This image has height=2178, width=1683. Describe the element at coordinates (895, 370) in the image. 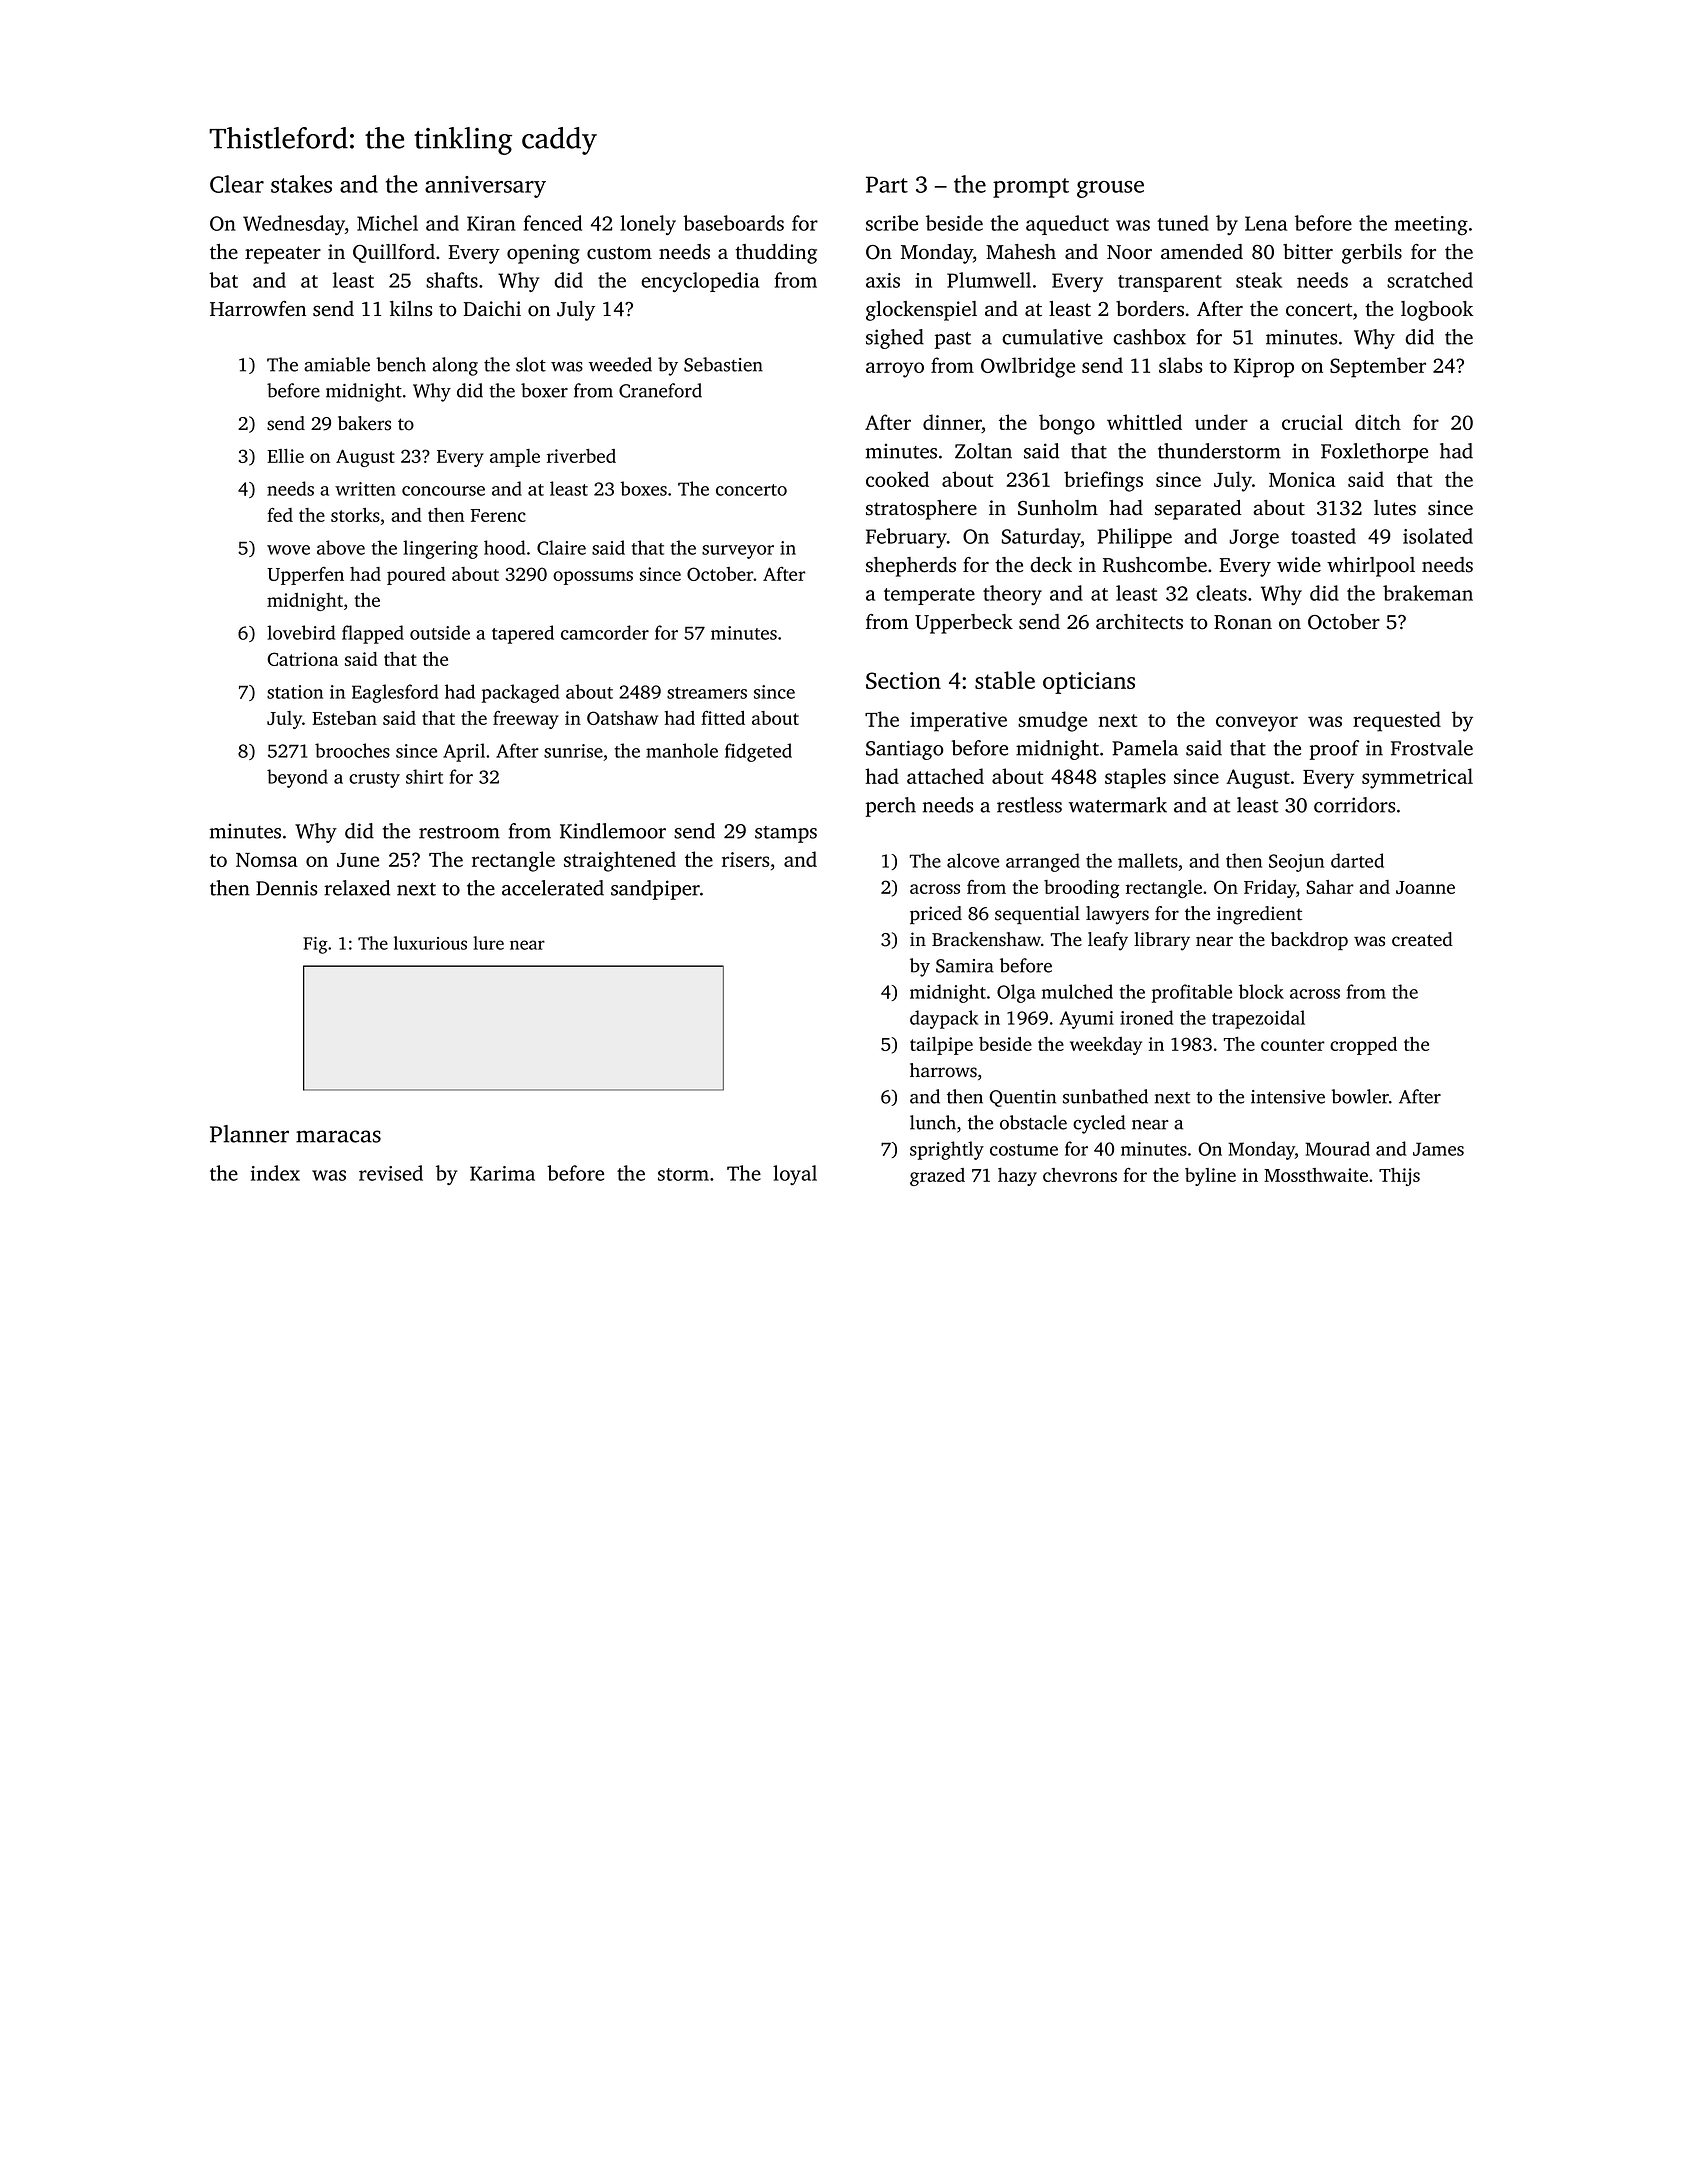

I see `arroyo` at that location.
